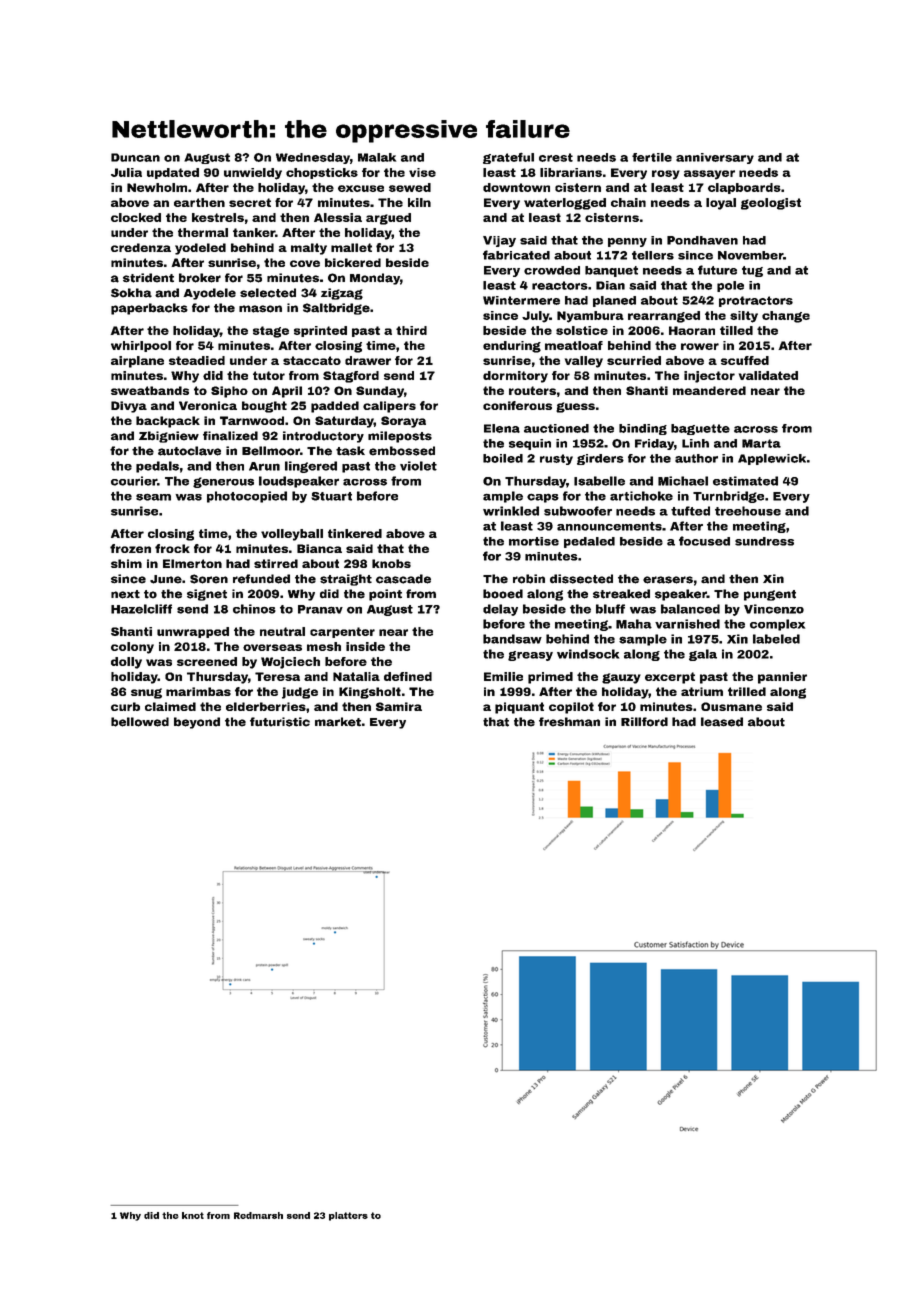  Describe the element at coordinates (338, 722) in the screenshot. I see `market` at that location.
